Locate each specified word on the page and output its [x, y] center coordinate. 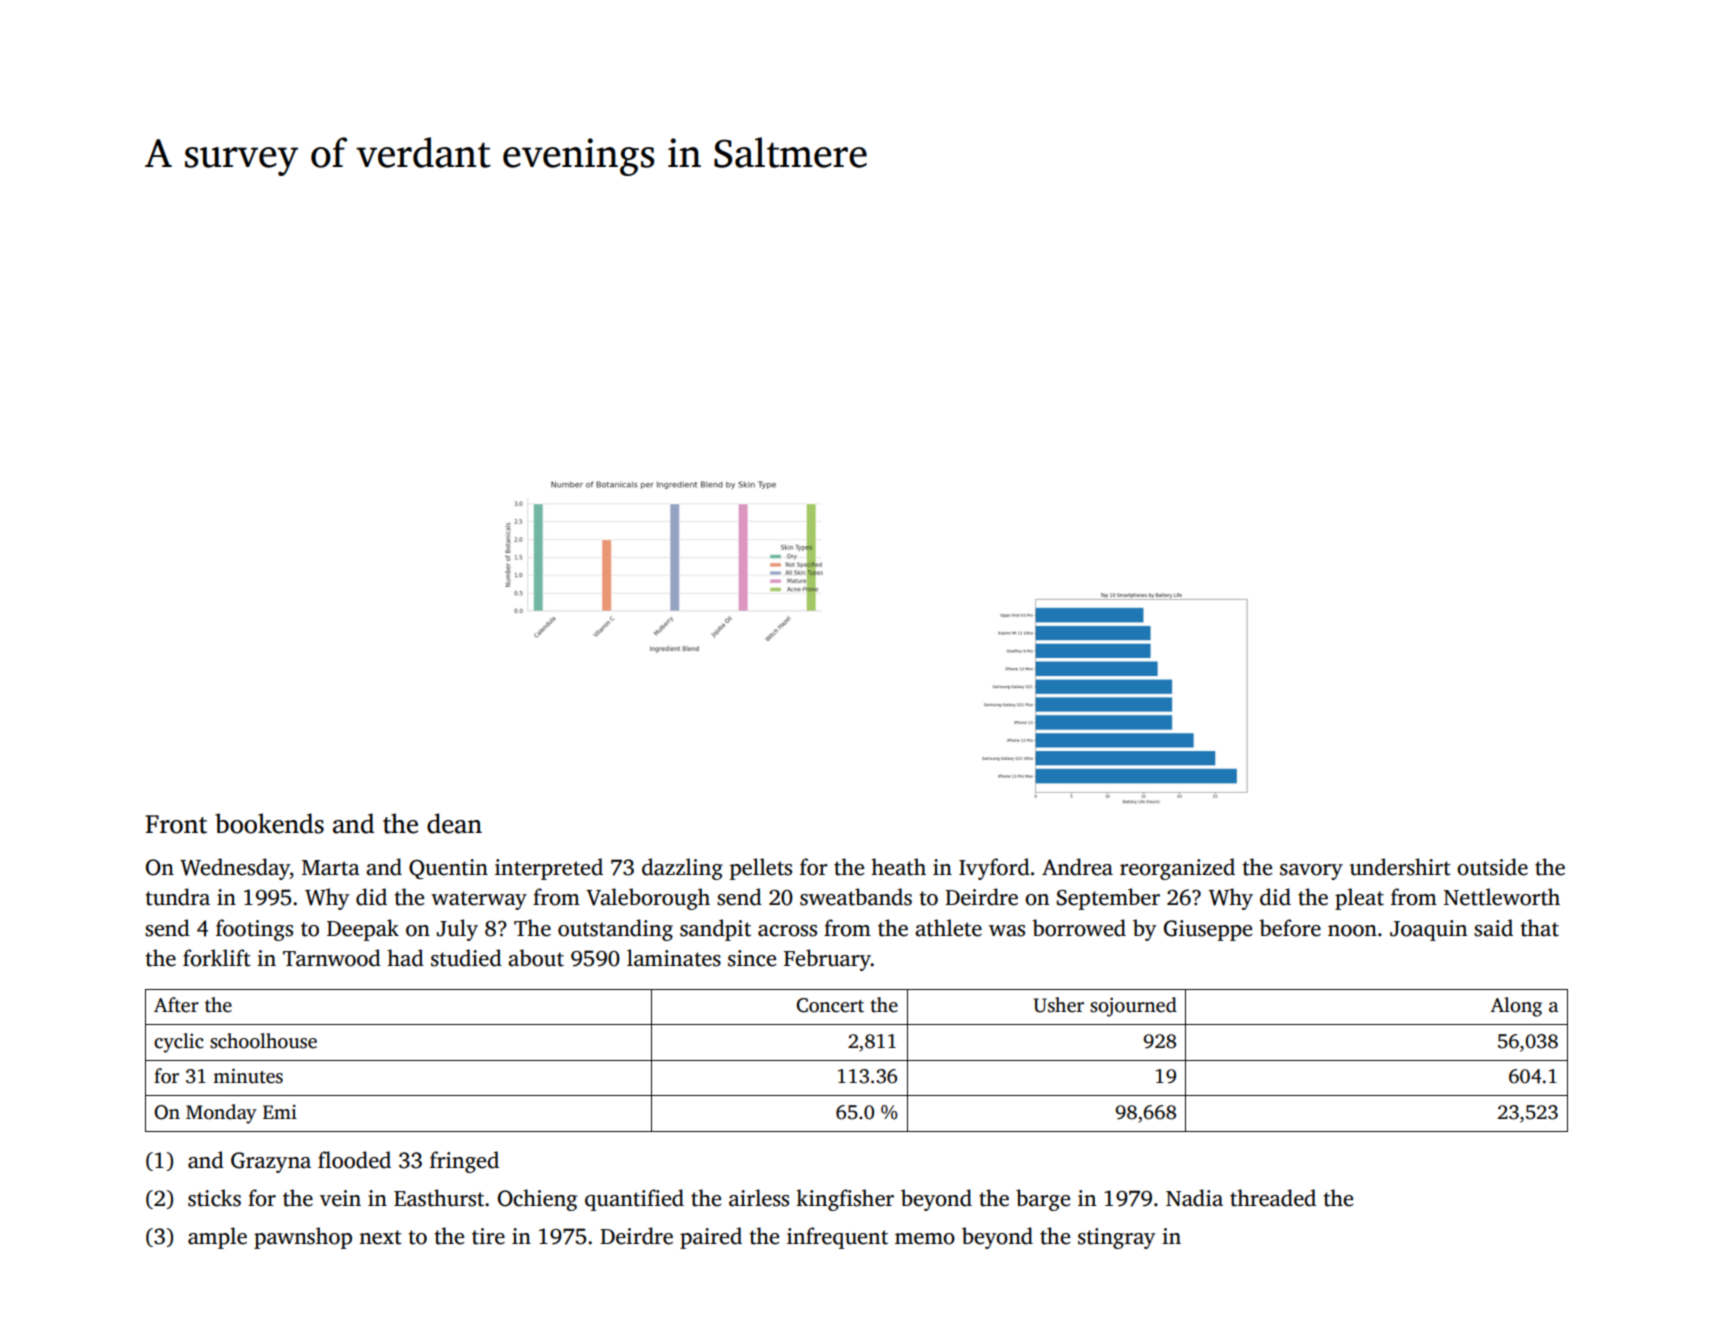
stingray [1116, 1238]
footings [254, 930]
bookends [269, 823]
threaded [1273, 1198]
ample [217, 1238]
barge [1043, 1200]
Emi [280, 1112]
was [1007, 931]
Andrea [1077, 867]
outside [1492, 867]
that [1540, 928]
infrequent [837, 1238]
